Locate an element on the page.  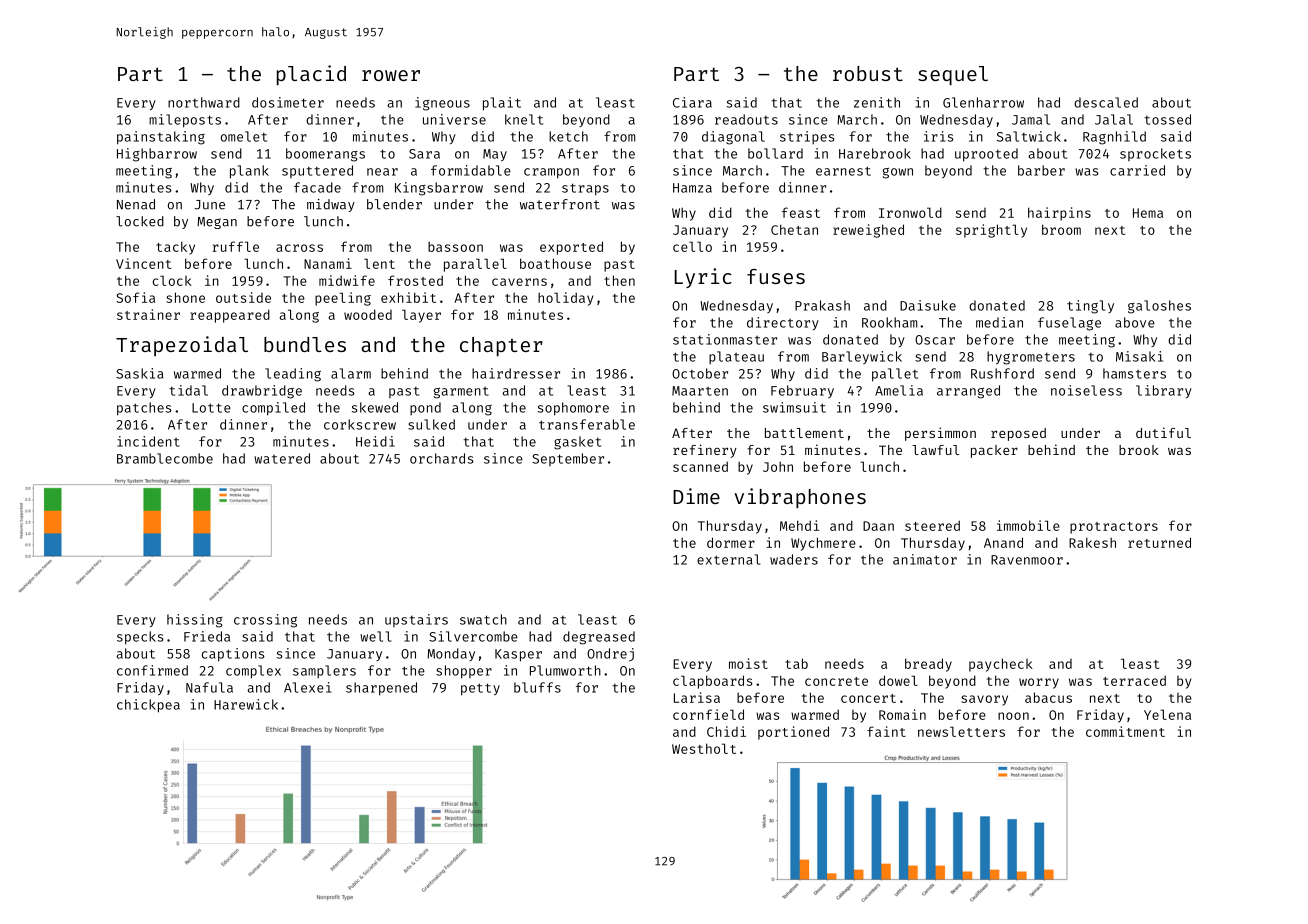
dosimeter is located at coordinates (288, 102).
